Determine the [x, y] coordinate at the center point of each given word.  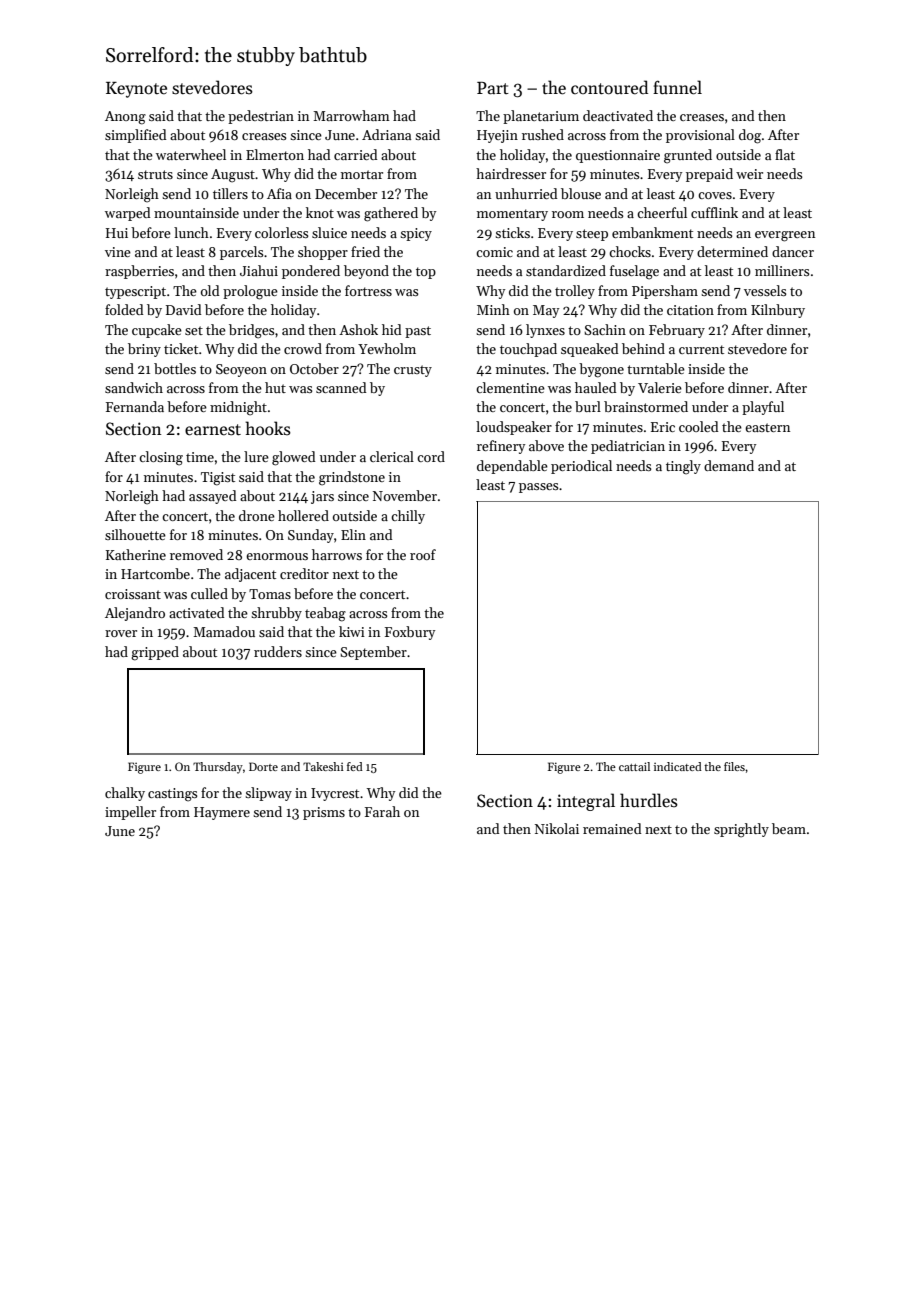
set [194, 330]
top [426, 273]
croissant [133, 594]
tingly [683, 467]
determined [732, 251]
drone [257, 515]
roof [423, 554]
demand [729, 465]
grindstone [352, 478]
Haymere [222, 813]
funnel [677, 87]
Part [493, 88]
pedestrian [261, 117]
